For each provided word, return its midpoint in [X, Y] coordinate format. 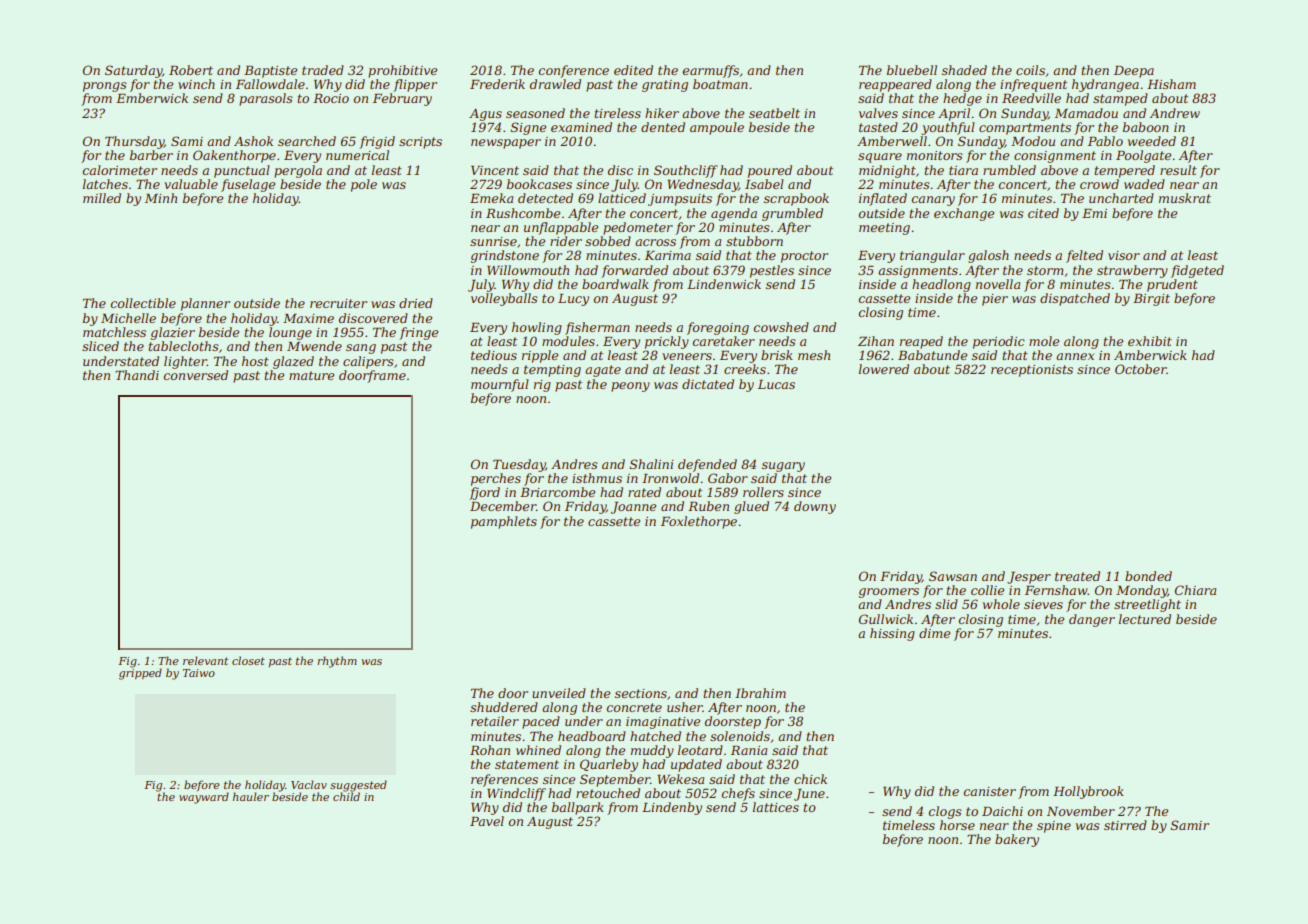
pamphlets [504, 522]
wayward [204, 798]
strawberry [1132, 271]
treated [1077, 576]
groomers [889, 593]
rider [566, 241]
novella [998, 284]
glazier [173, 333]
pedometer [638, 228]
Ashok [253, 141]
